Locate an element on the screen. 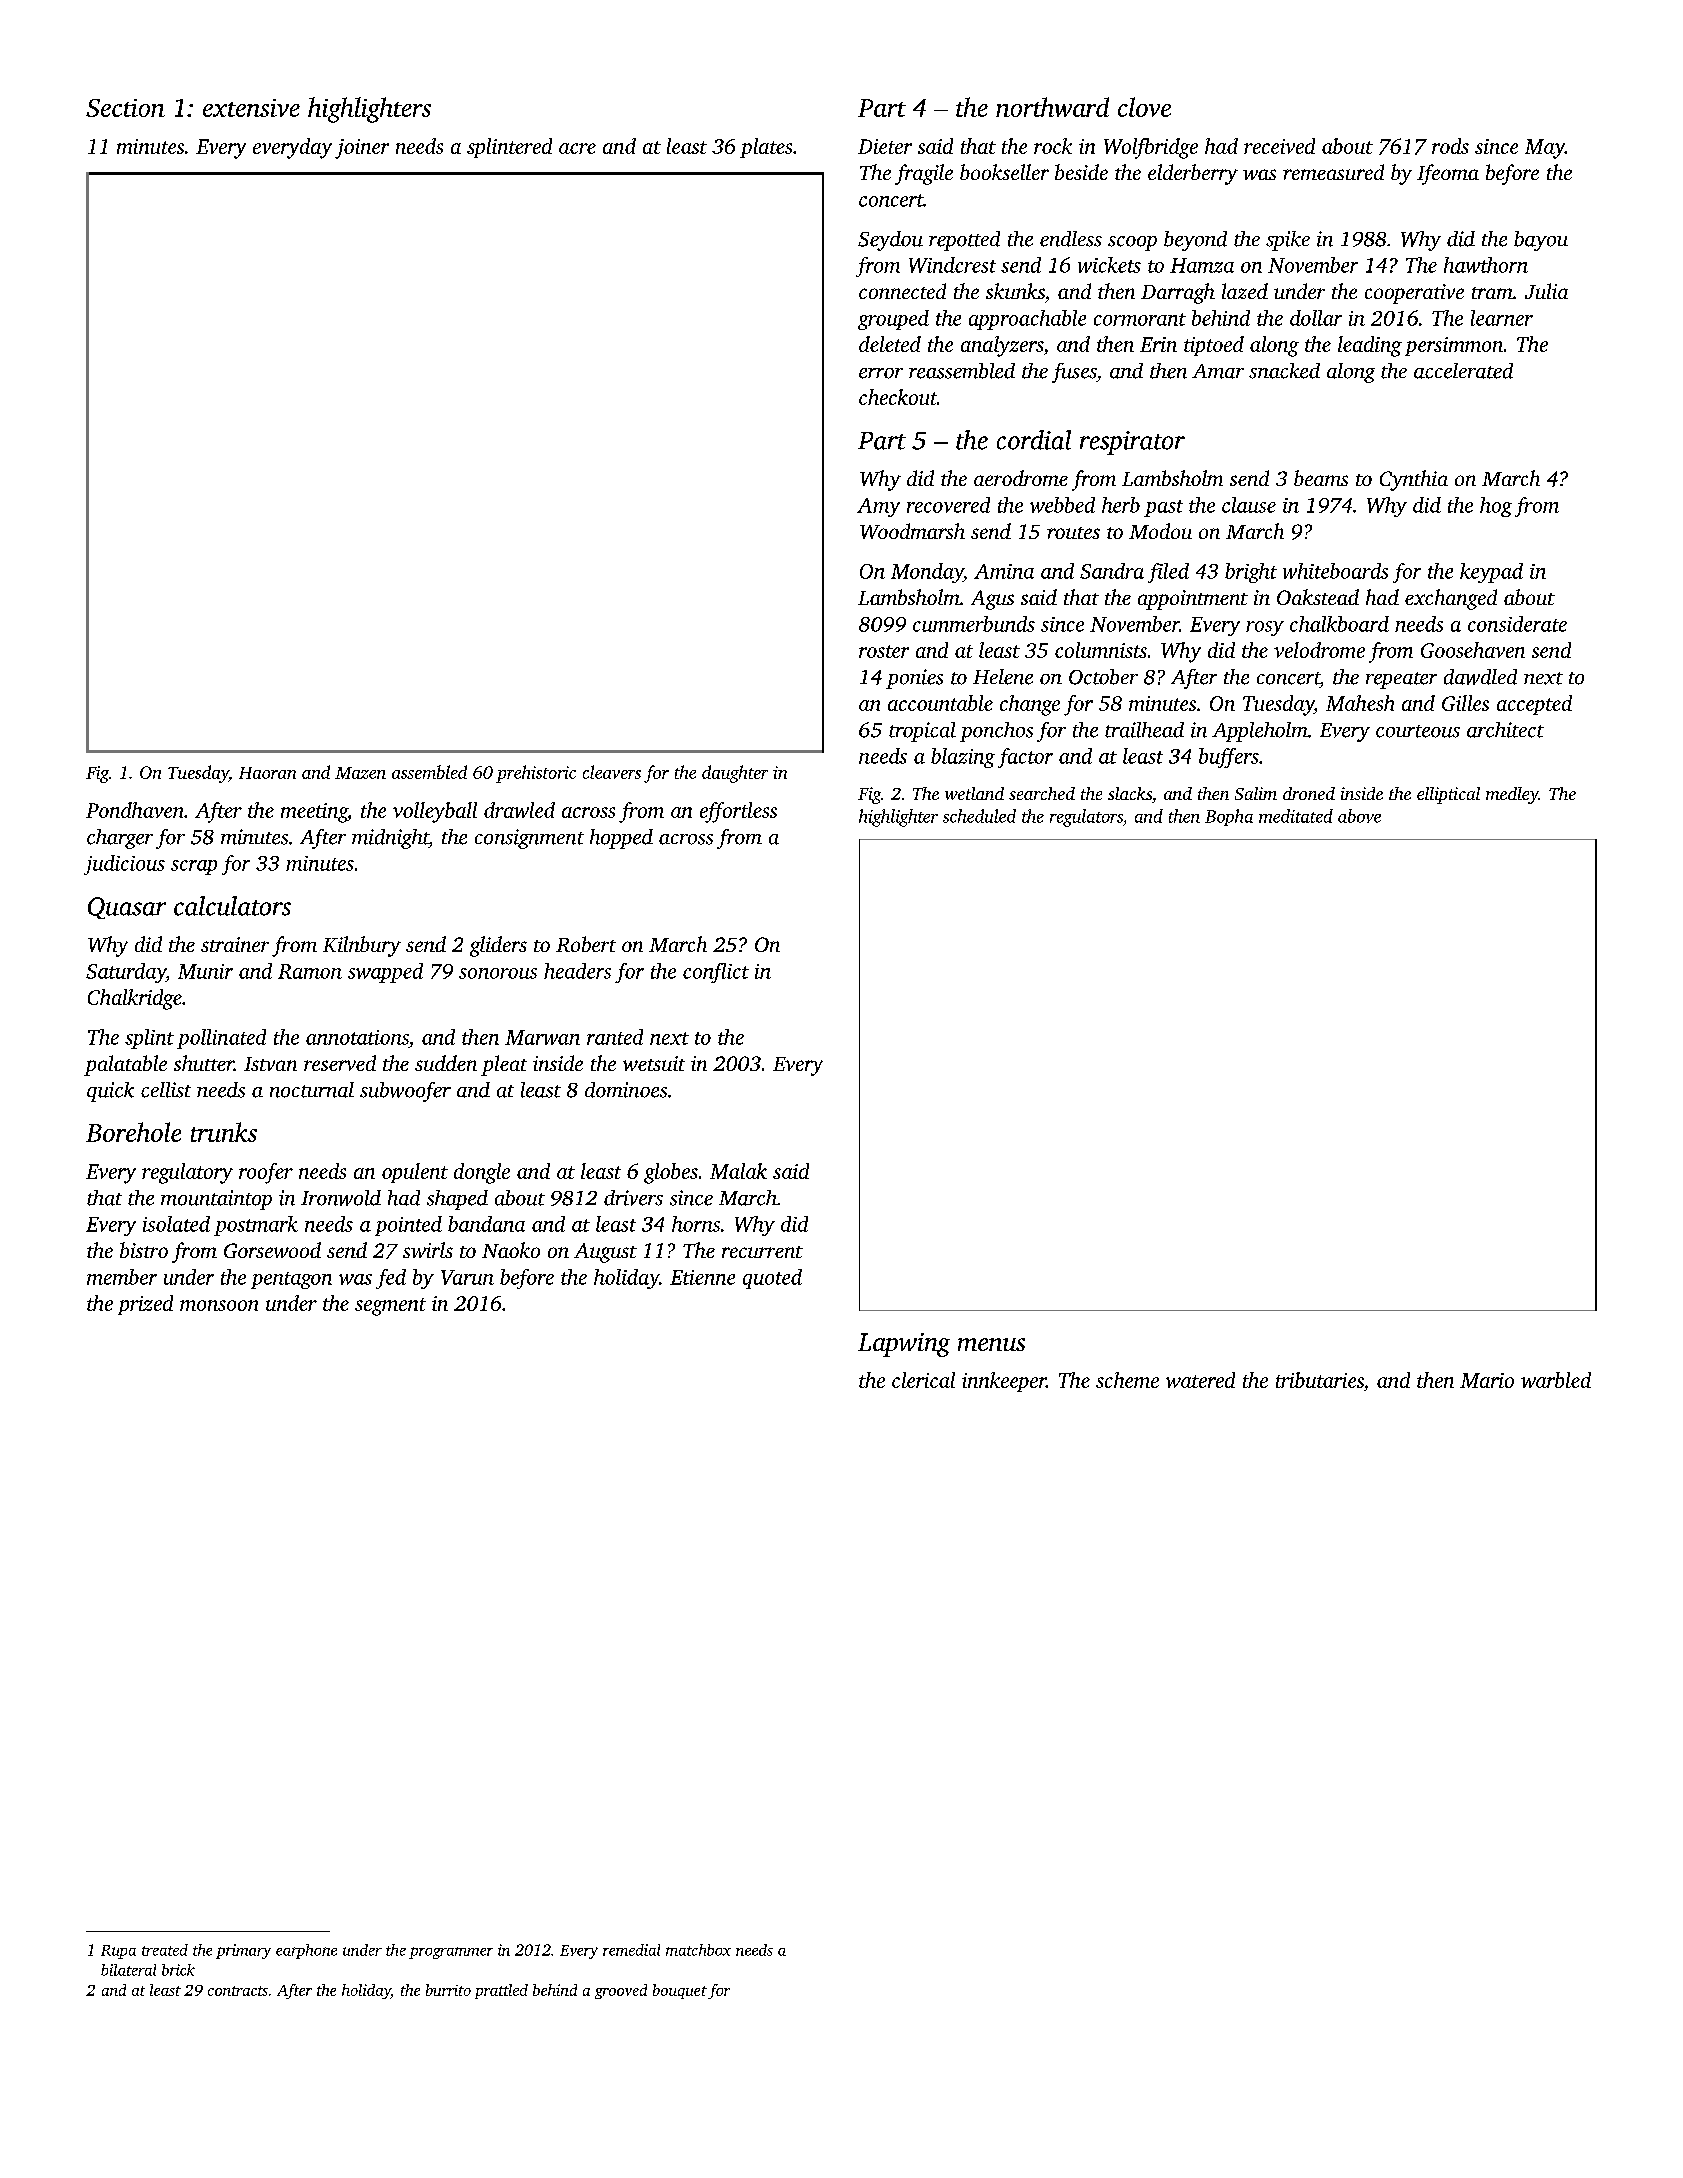  matchbox is located at coordinates (698, 1950).
